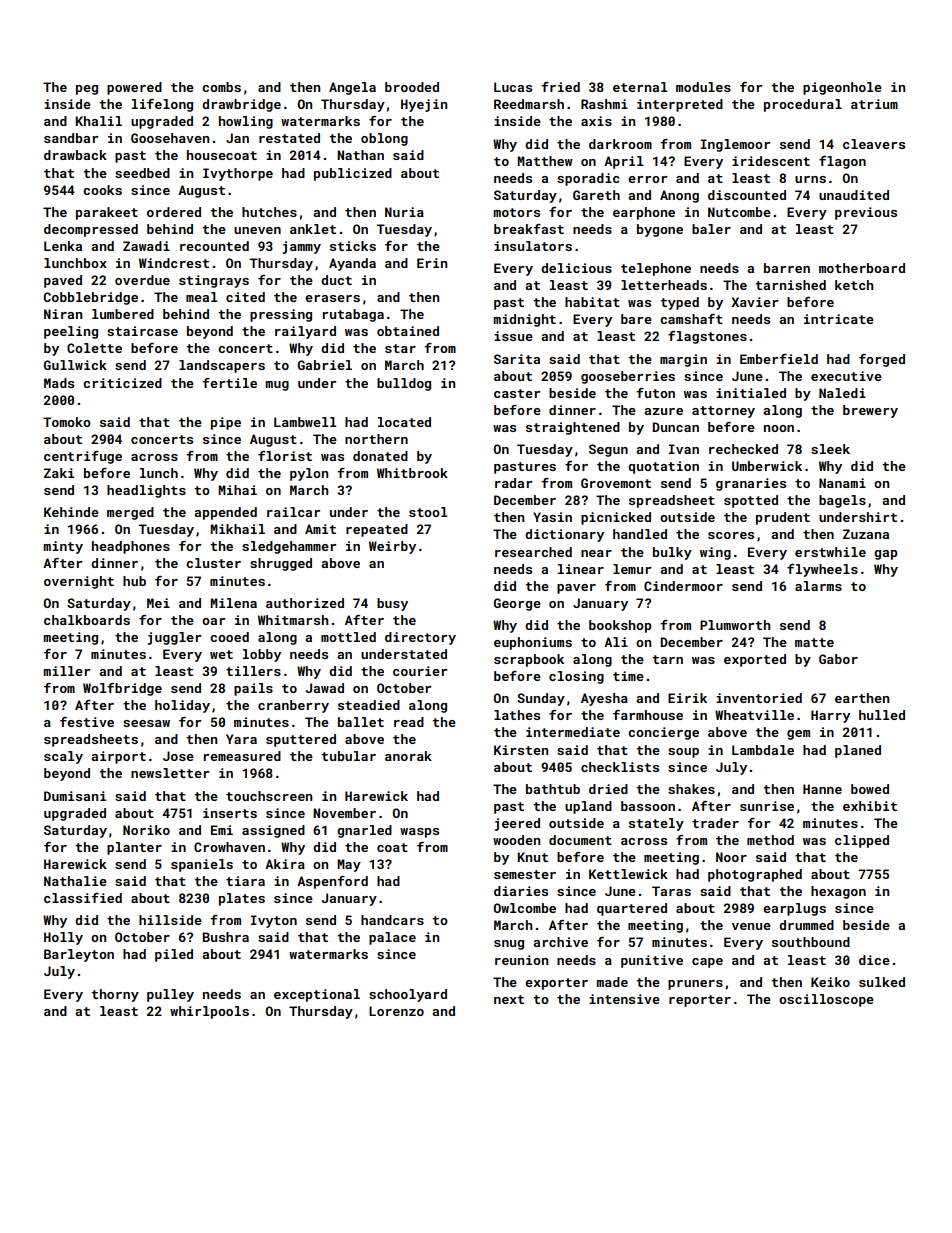 The width and height of the screenshot is (952, 1233). Describe the element at coordinates (209, 1012) in the screenshot. I see `whirlpools` at that location.
